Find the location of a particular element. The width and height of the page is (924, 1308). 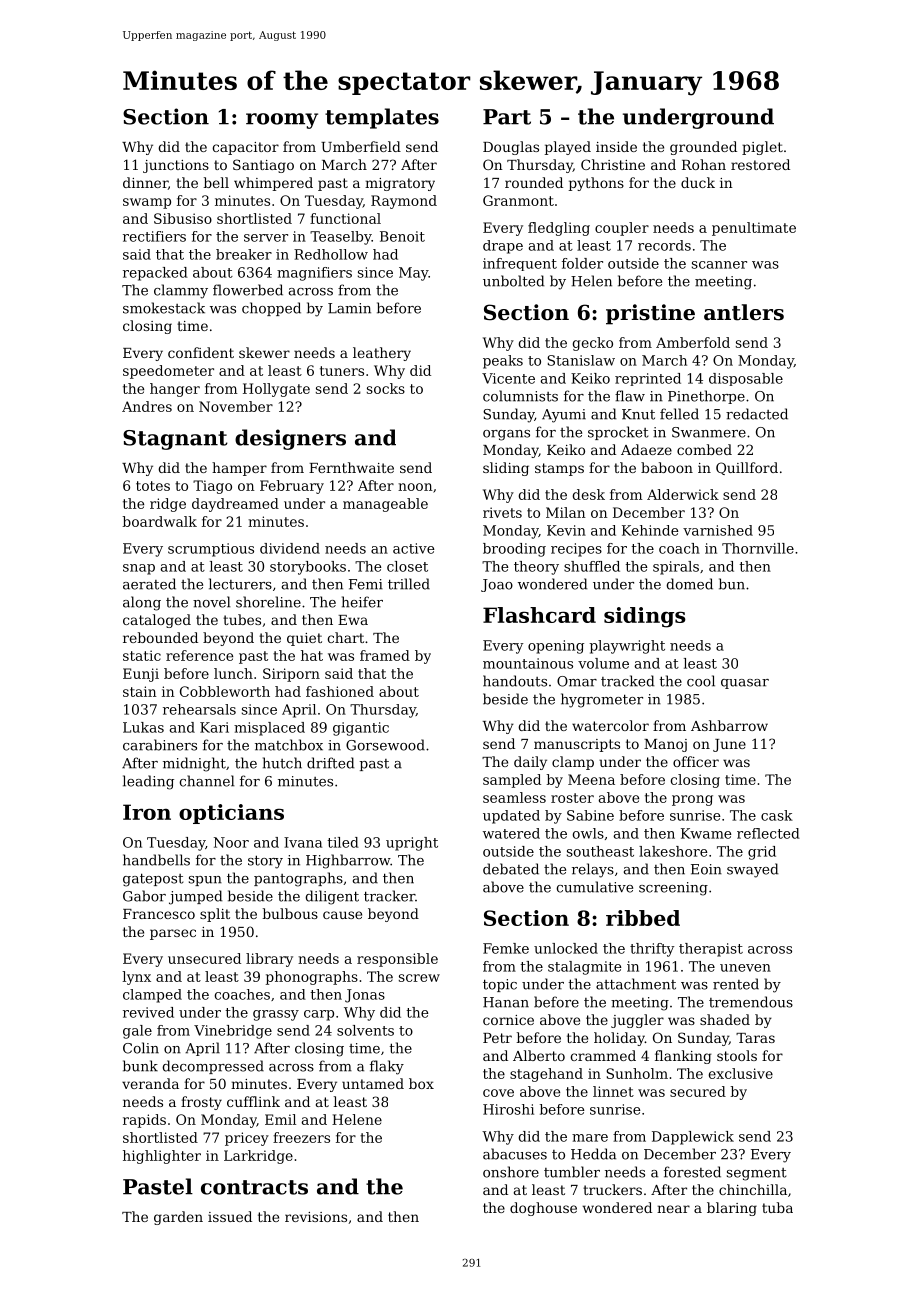

Iron is located at coordinates (147, 812).
